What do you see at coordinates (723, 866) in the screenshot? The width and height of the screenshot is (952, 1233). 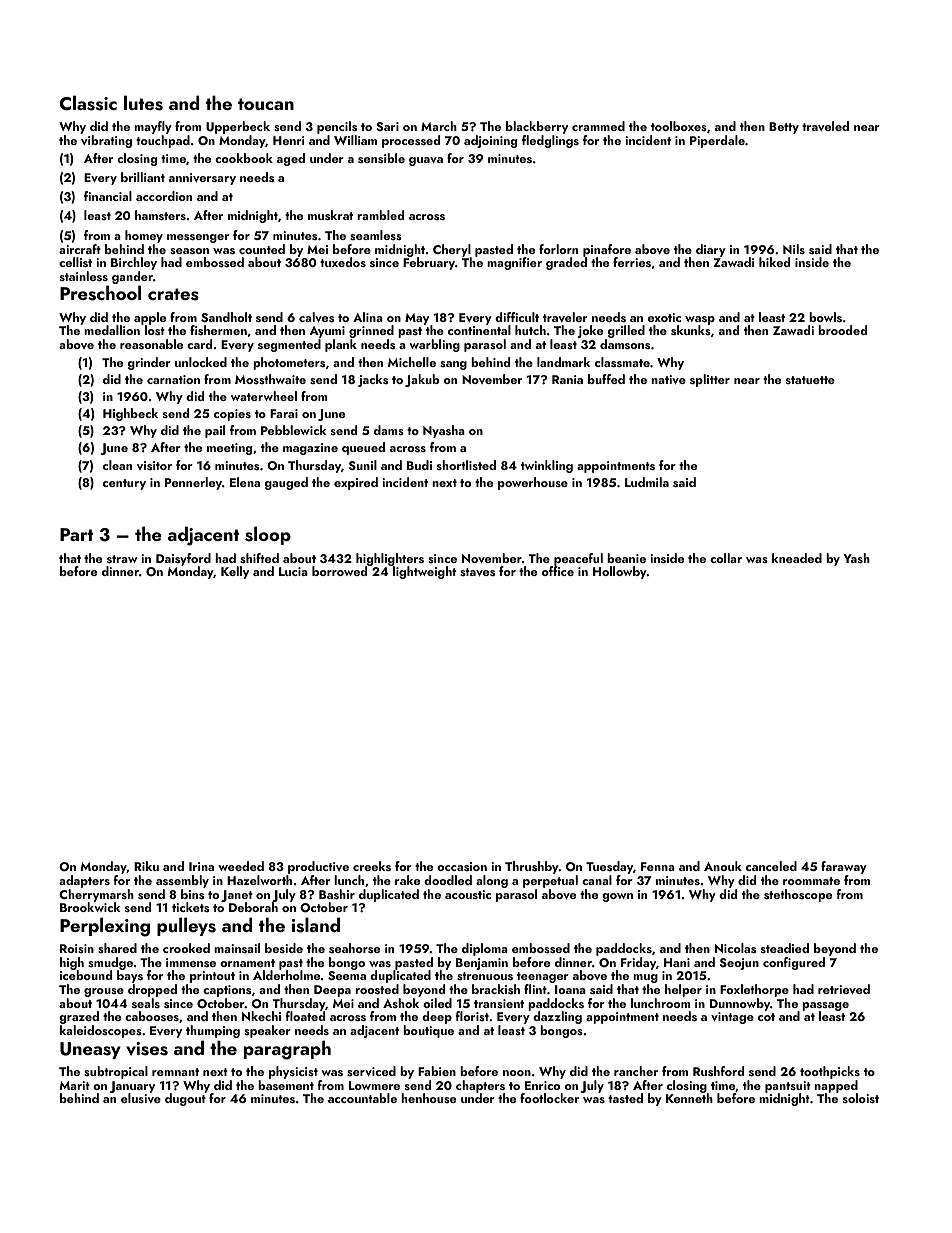 I see `Anouk` at bounding box center [723, 866].
